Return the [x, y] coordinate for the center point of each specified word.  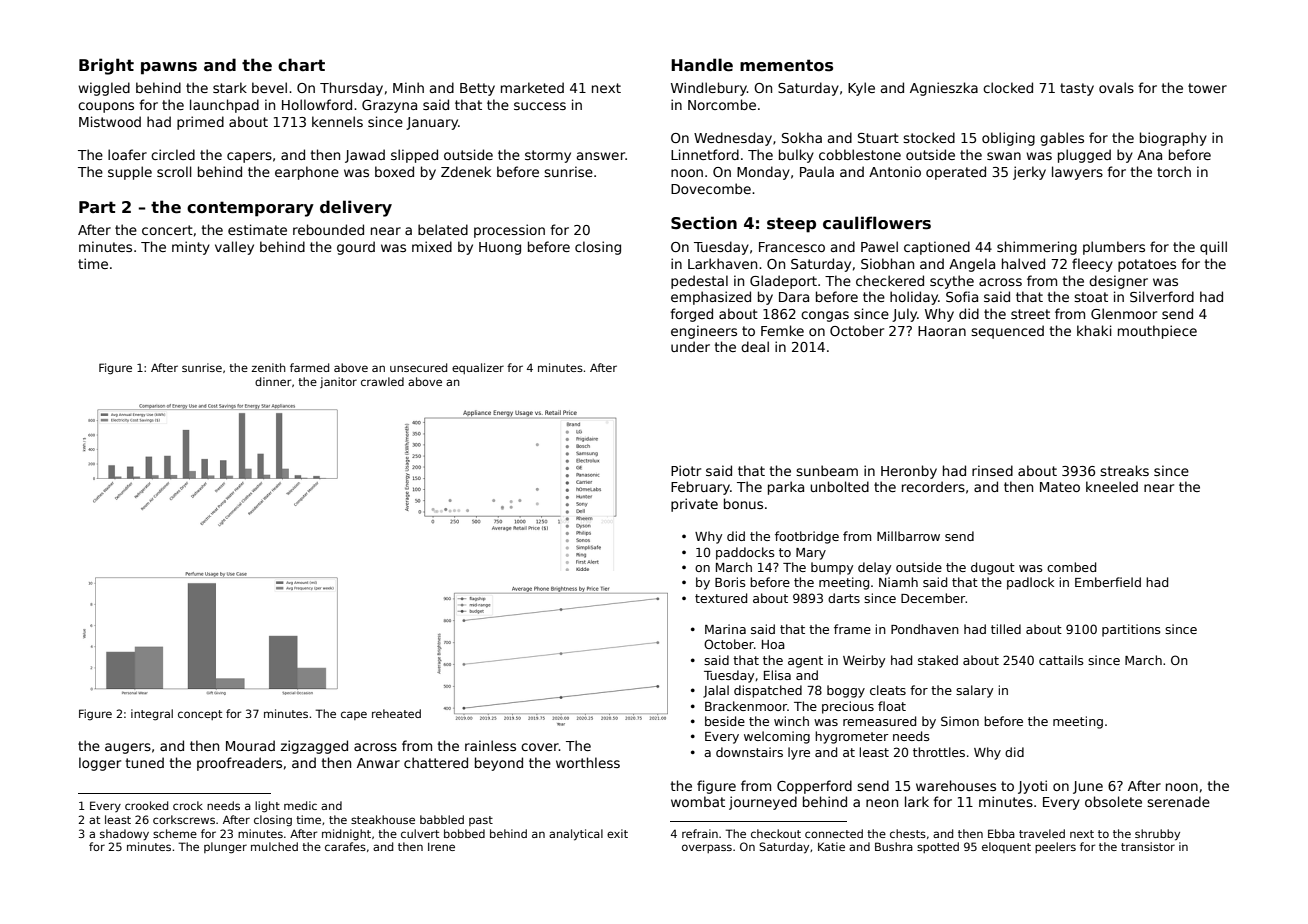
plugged [1084, 156]
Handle [702, 65]
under [690, 346]
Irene [441, 847]
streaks [1124, 470]
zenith [268, 367]
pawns [169, 68]
